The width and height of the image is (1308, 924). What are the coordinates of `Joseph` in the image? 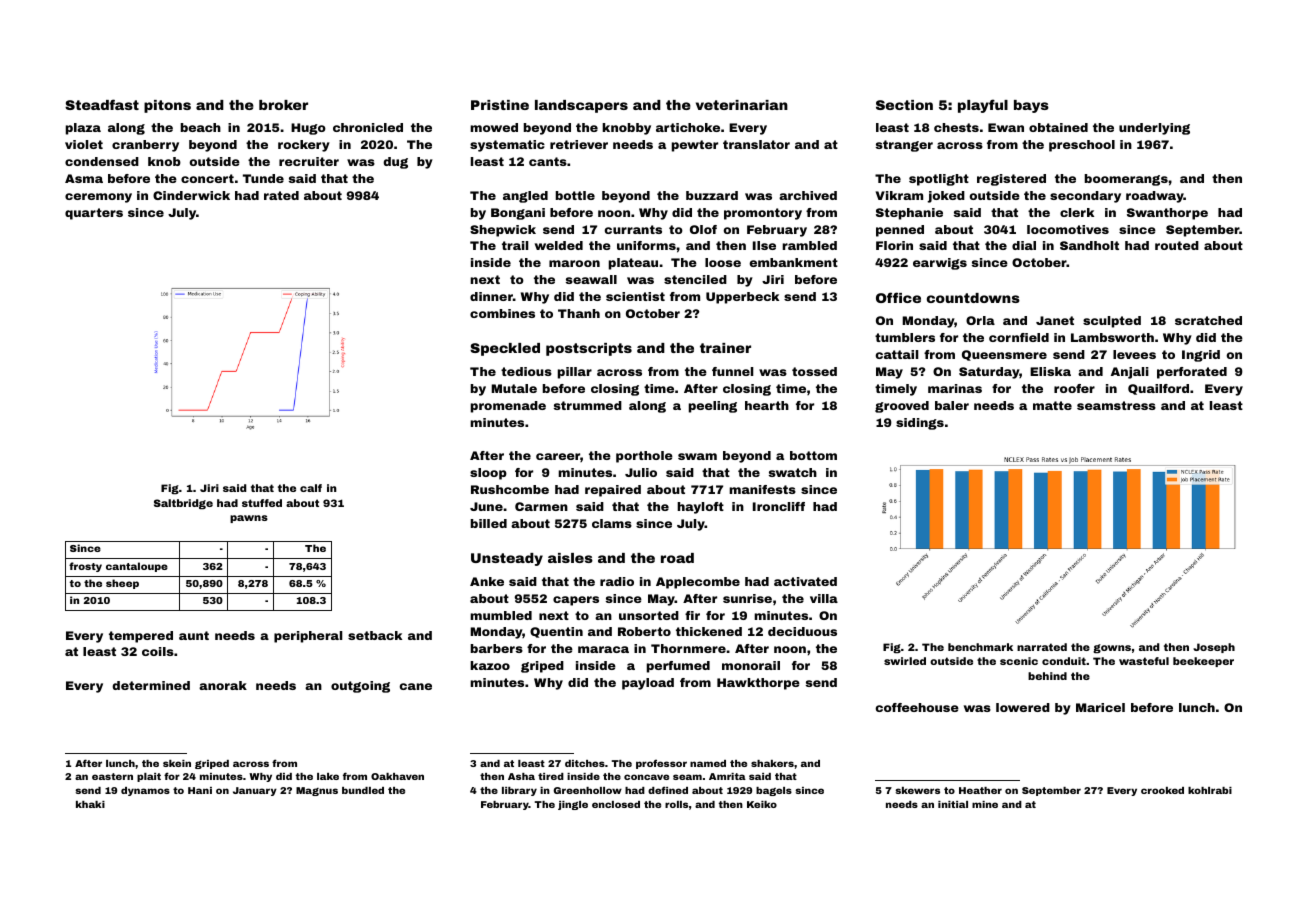 It's located at (1214, 648).
